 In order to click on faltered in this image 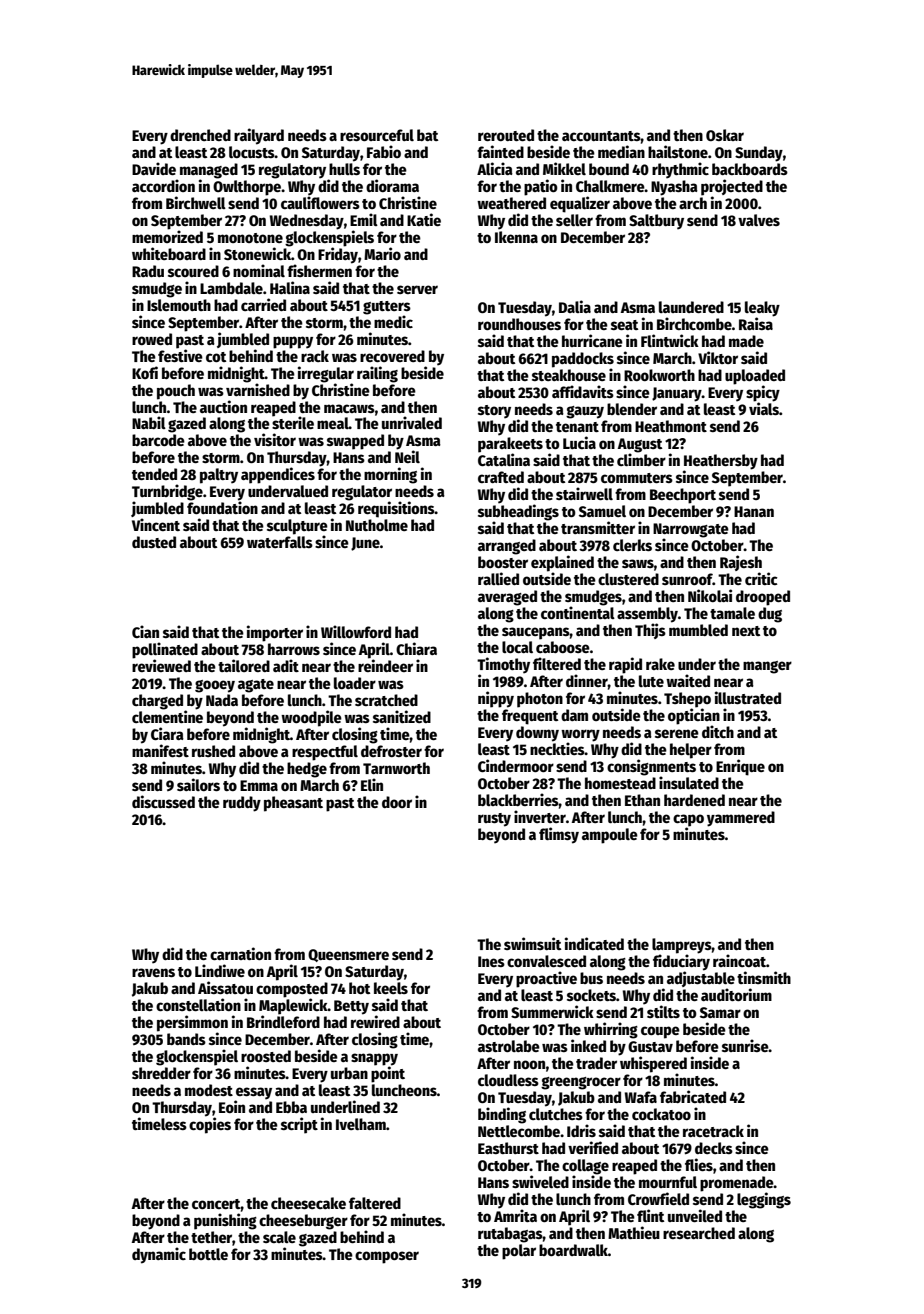, I will do `click(375, 1203)`.
